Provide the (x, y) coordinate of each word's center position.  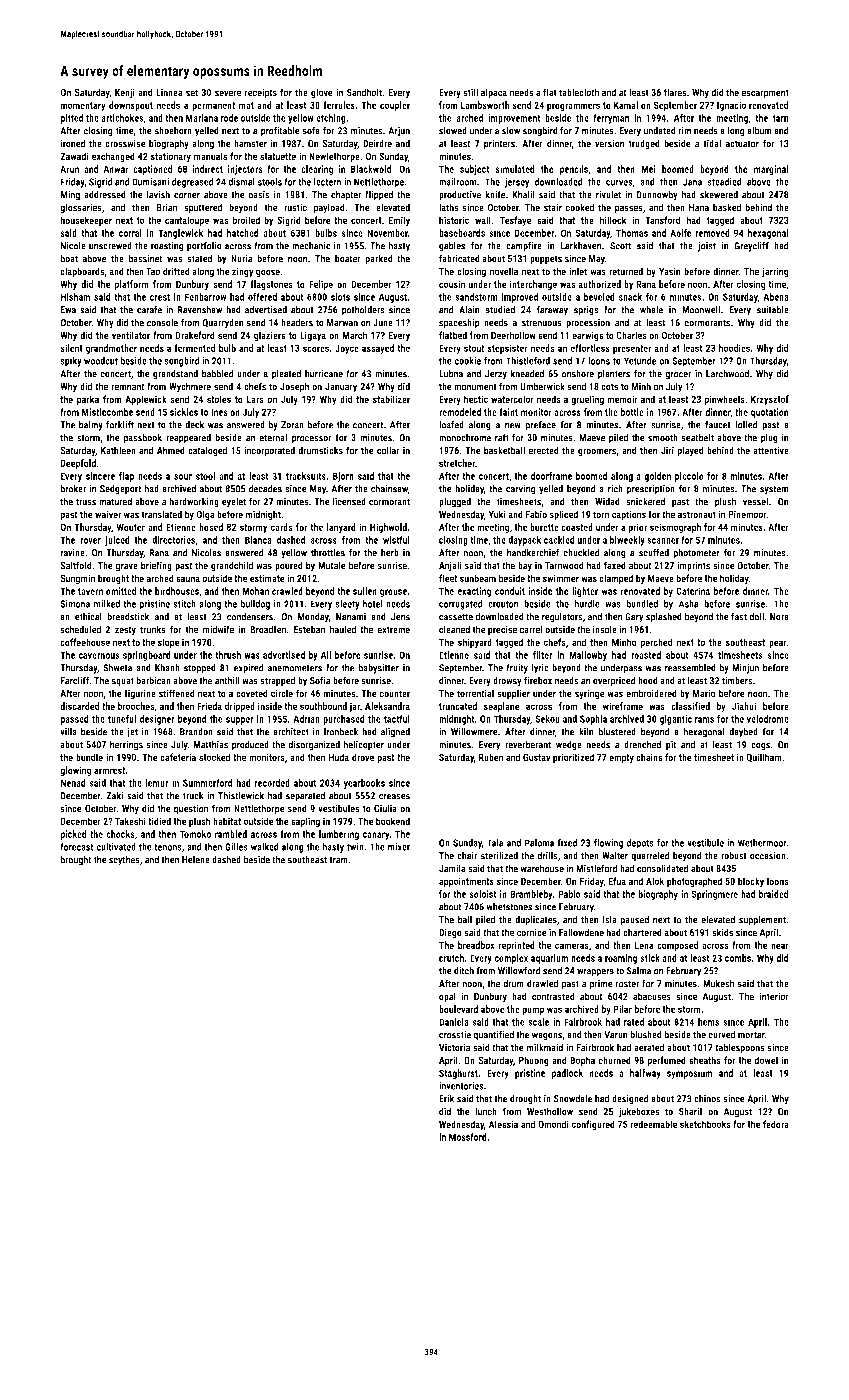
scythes (124, 860)
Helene (196, 860)
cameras (572, 946)
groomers (597, 452)
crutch (451, 958)
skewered (719, 194)
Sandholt (364, 92)
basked (727, 207)
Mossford (468, 1137)
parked (379, 259)
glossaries (81, 208)
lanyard (341, 528)
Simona (75, 604)
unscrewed (110, 246)
